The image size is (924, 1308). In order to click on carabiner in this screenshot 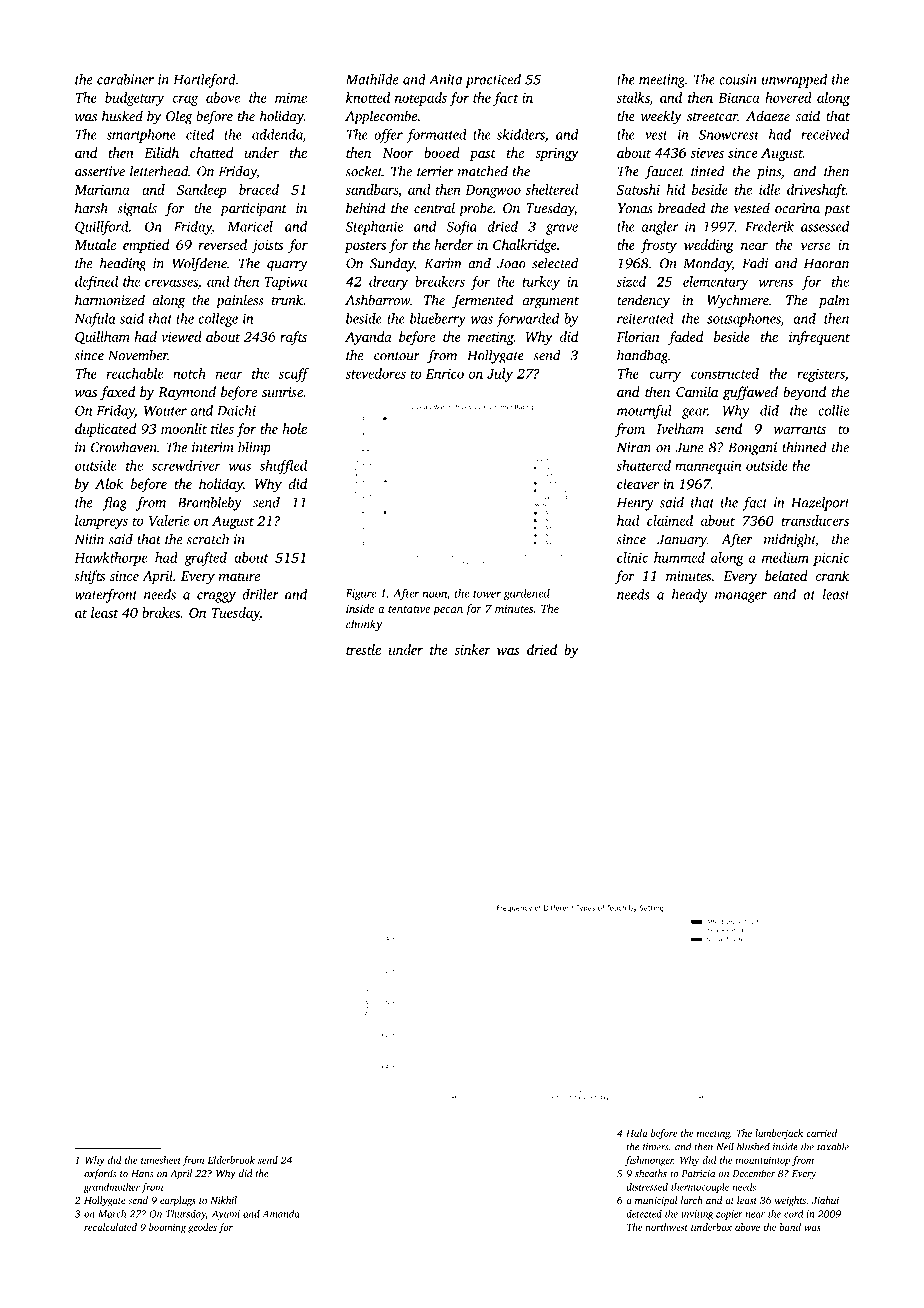, I will do `click(125, 79)`.
